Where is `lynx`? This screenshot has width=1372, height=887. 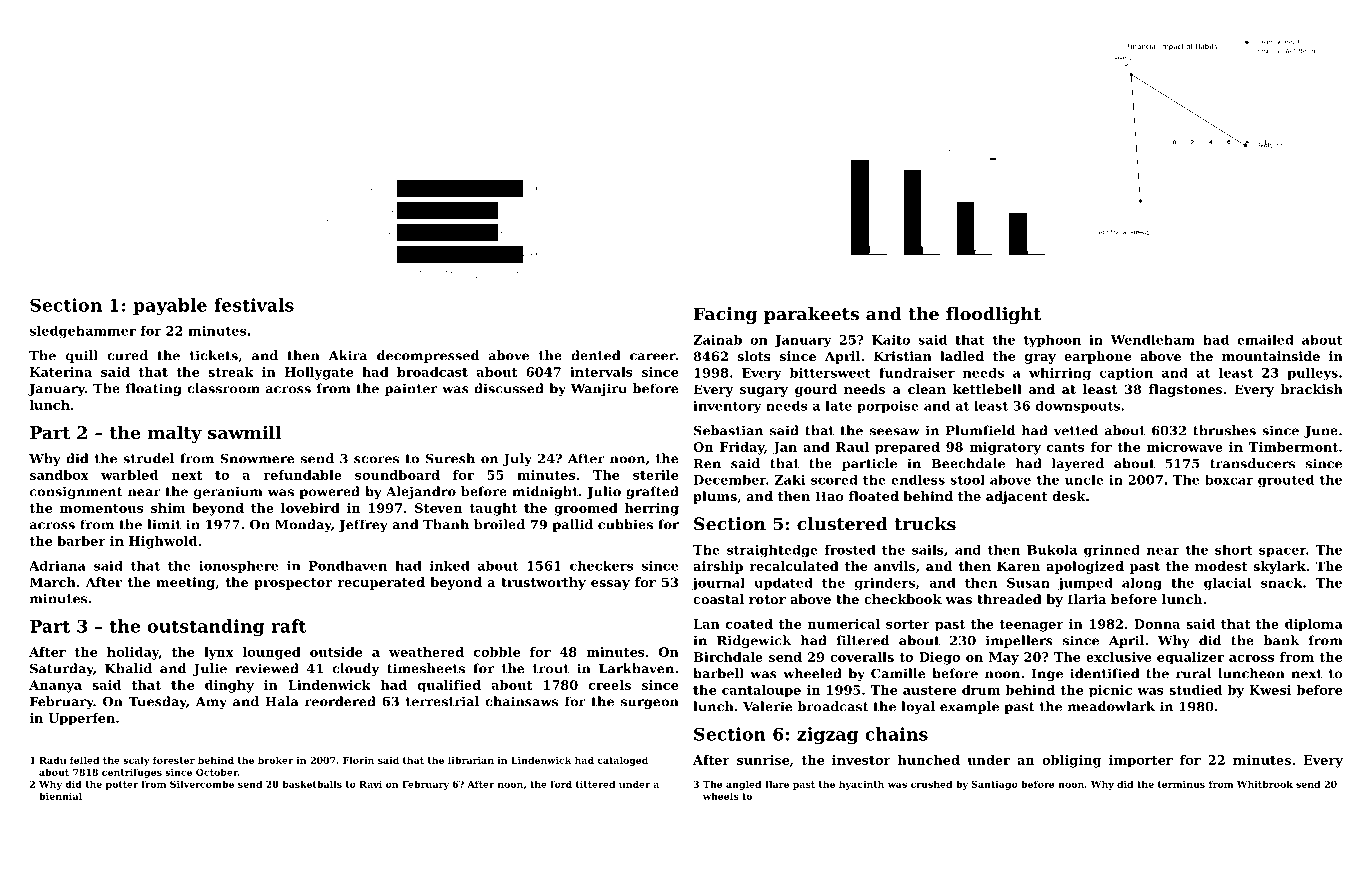
lynx is located at coordinates (219, 653).
